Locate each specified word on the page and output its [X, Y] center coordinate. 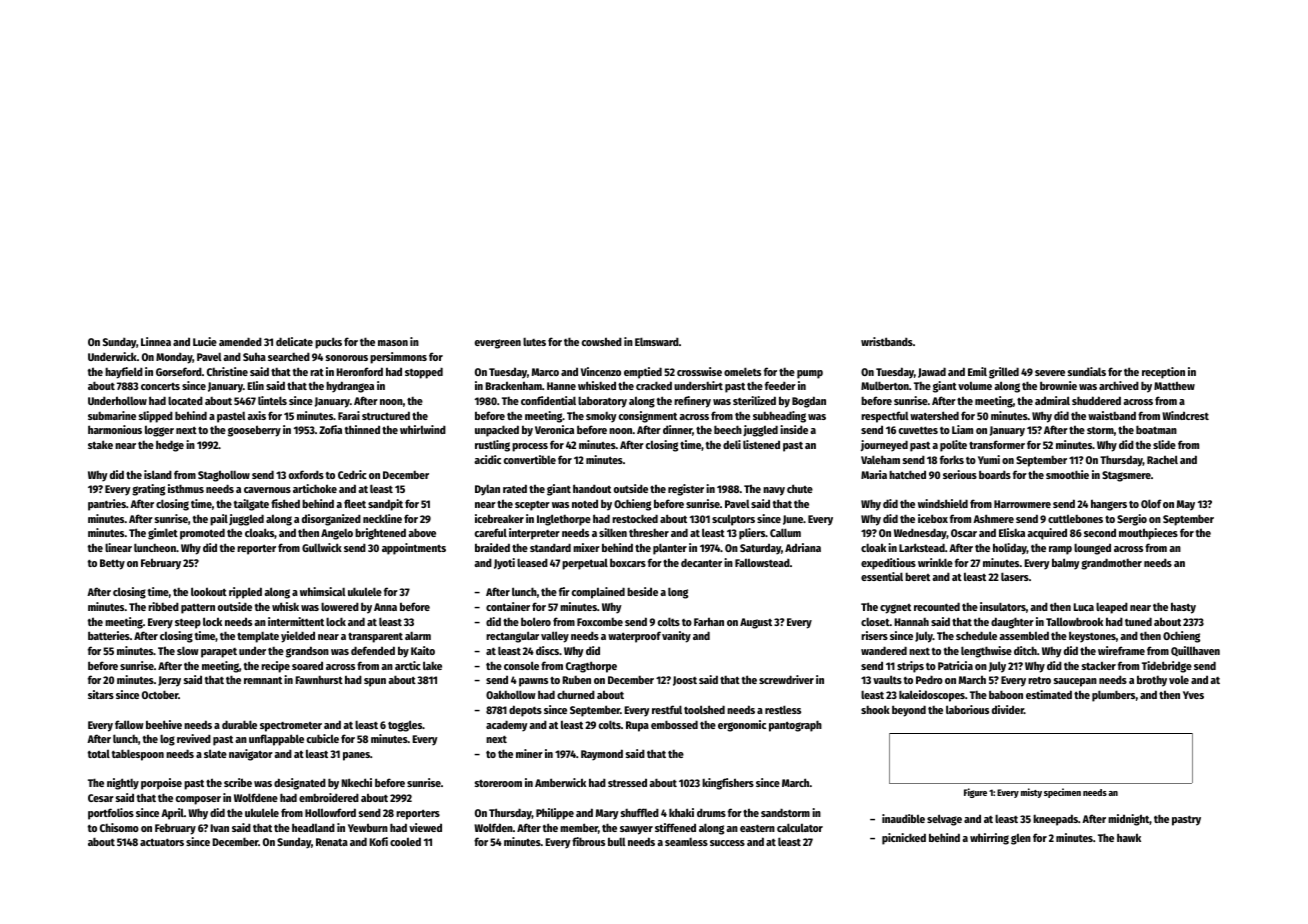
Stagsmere [1126, 476]
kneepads [1055, 820]
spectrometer [291, 726]
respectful [884, 417]
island [158, 474]
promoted [202, 534]
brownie [1058, 385]
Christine [227, 371]
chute [800, 488]
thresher [649, 533]
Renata [332, 842]
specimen [1062, 793]
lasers [1015, 576]
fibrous [588, 841]
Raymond [602, 755]
